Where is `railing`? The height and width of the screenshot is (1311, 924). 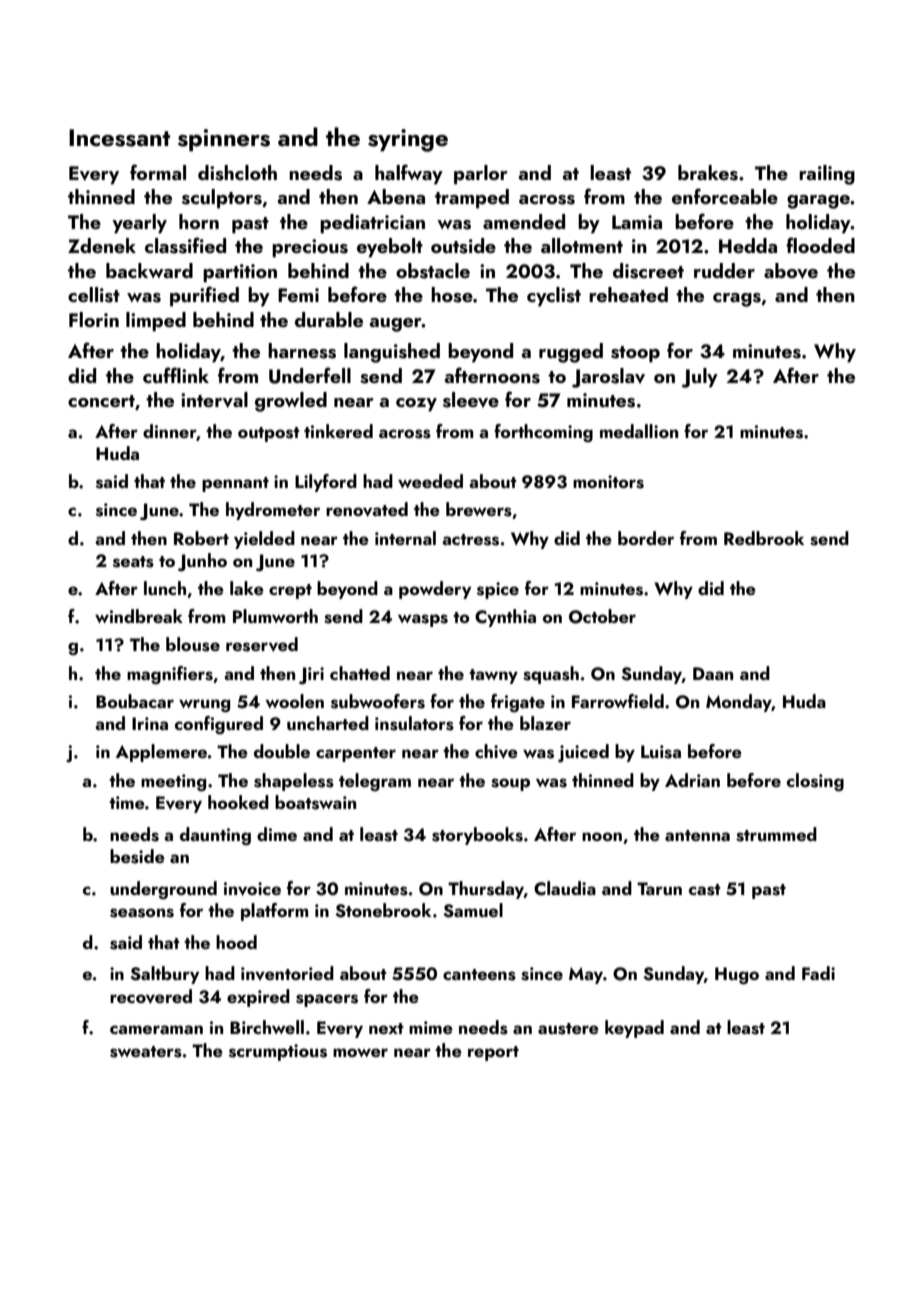 railing is located at coordinates (827, 175).
